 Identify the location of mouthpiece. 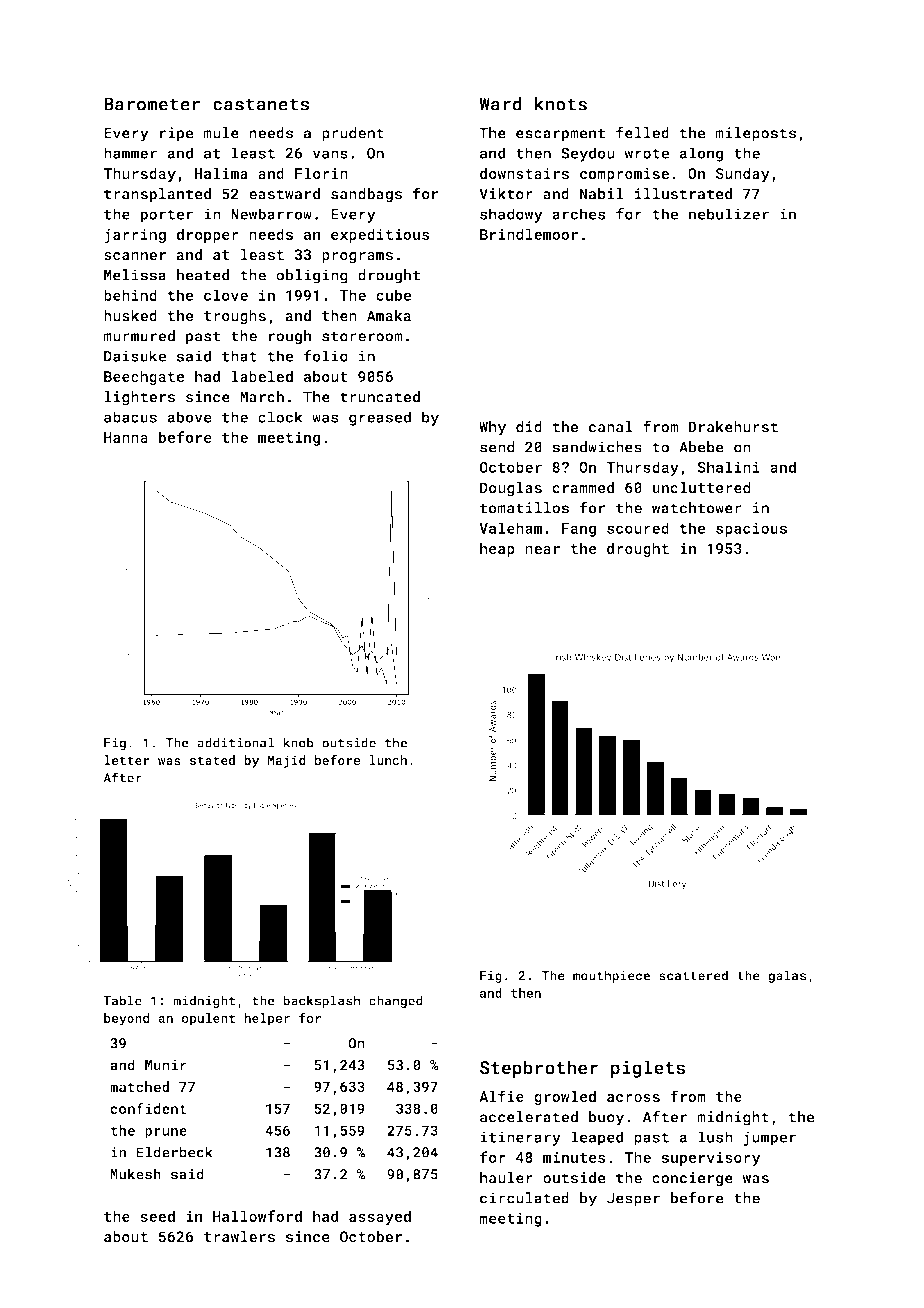
(611, 976).
